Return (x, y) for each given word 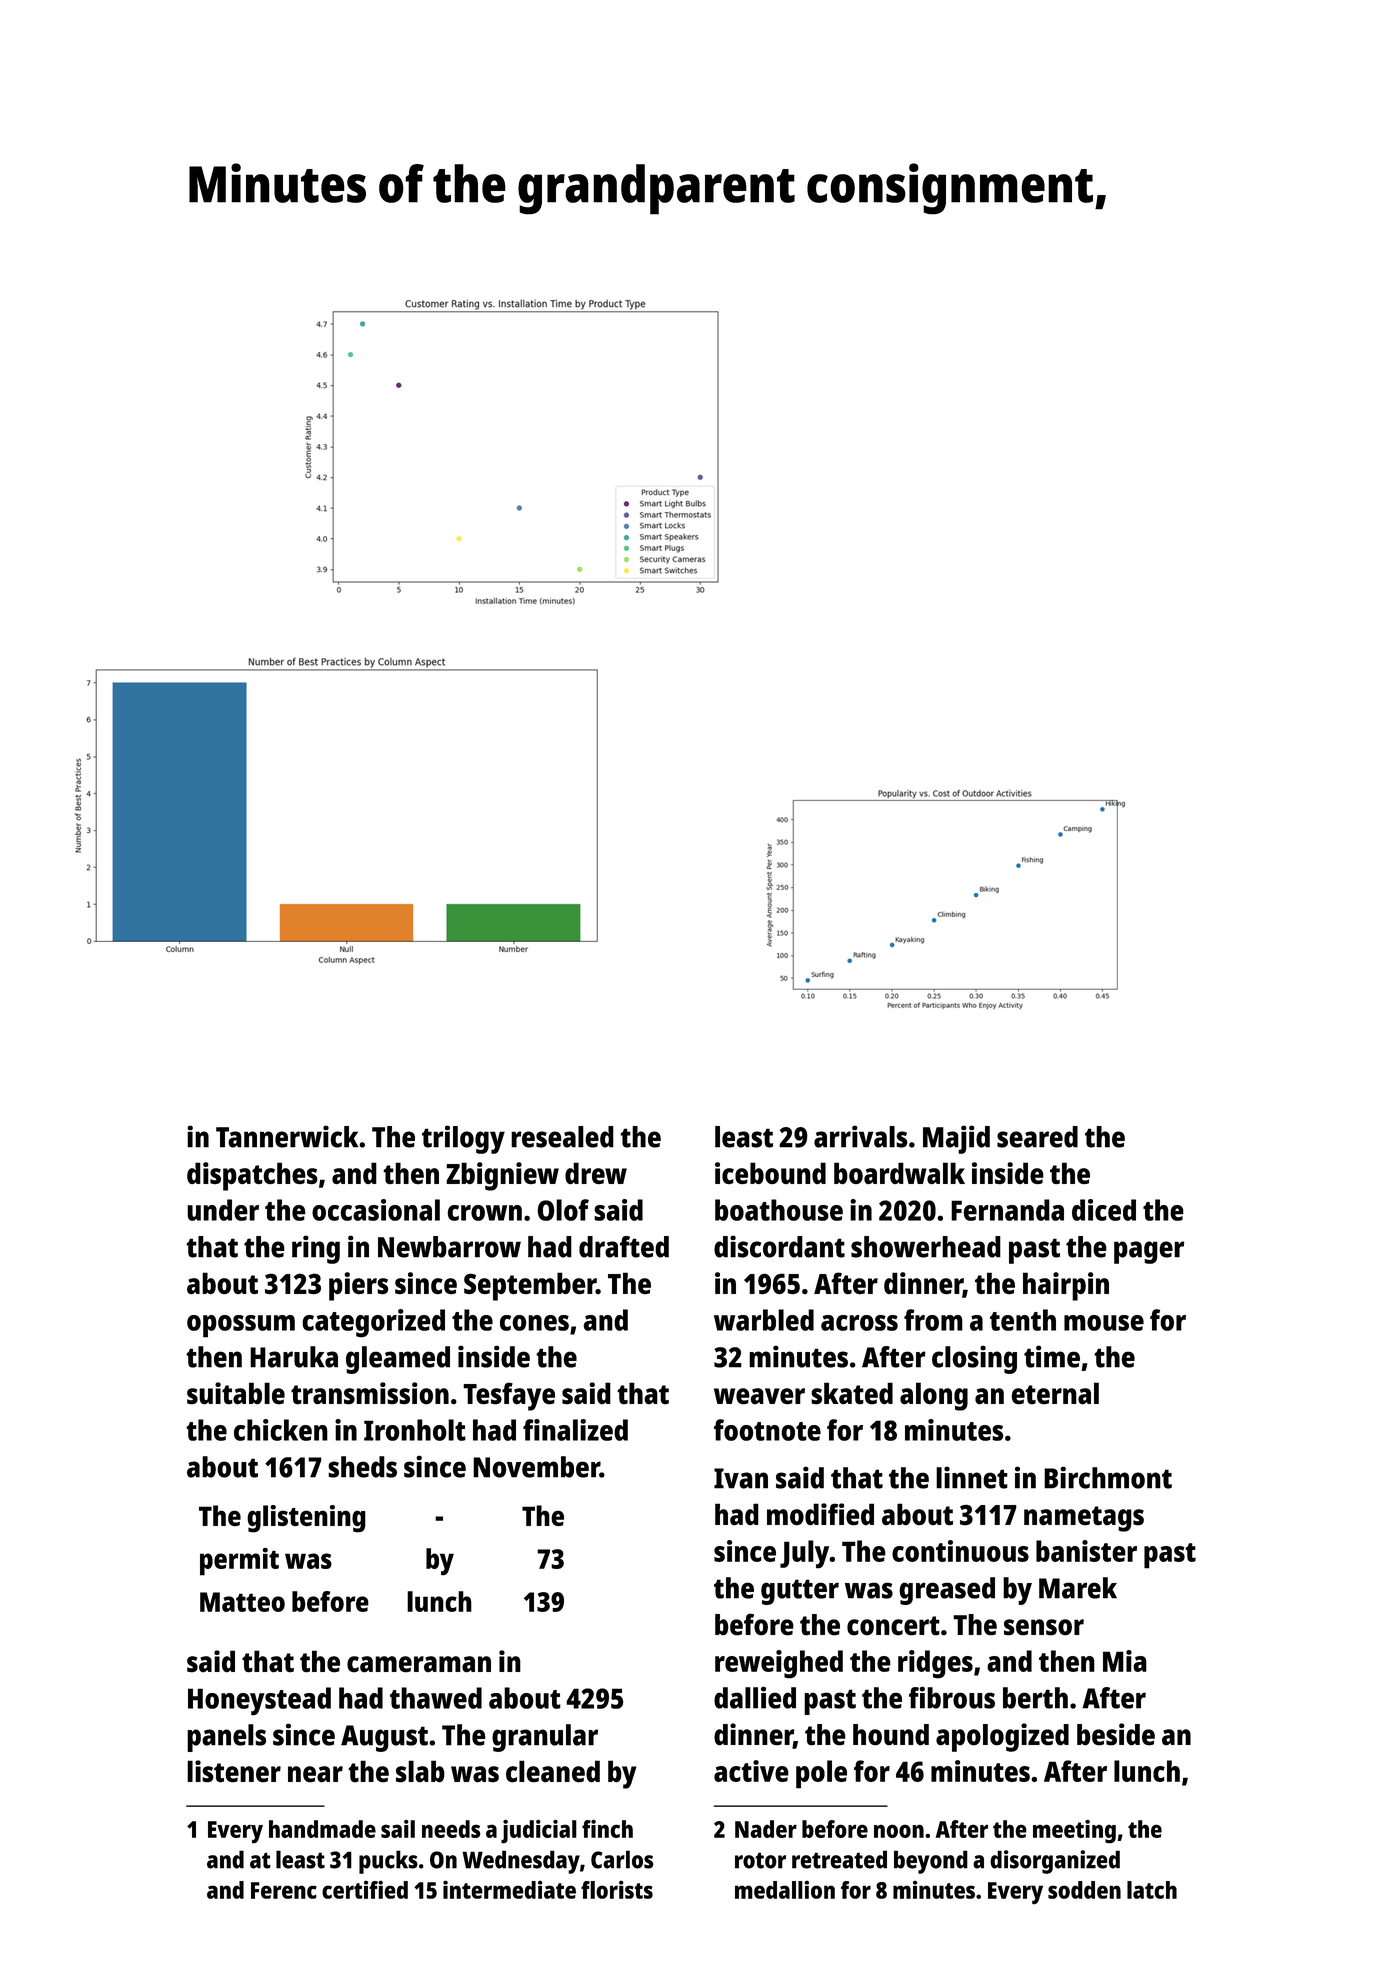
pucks (388, 1862)
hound (891, 1735)
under (223, 1210)
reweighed (779, 1664)
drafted (624, 1247)
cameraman (419, 1664)
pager (1149, 1252)
